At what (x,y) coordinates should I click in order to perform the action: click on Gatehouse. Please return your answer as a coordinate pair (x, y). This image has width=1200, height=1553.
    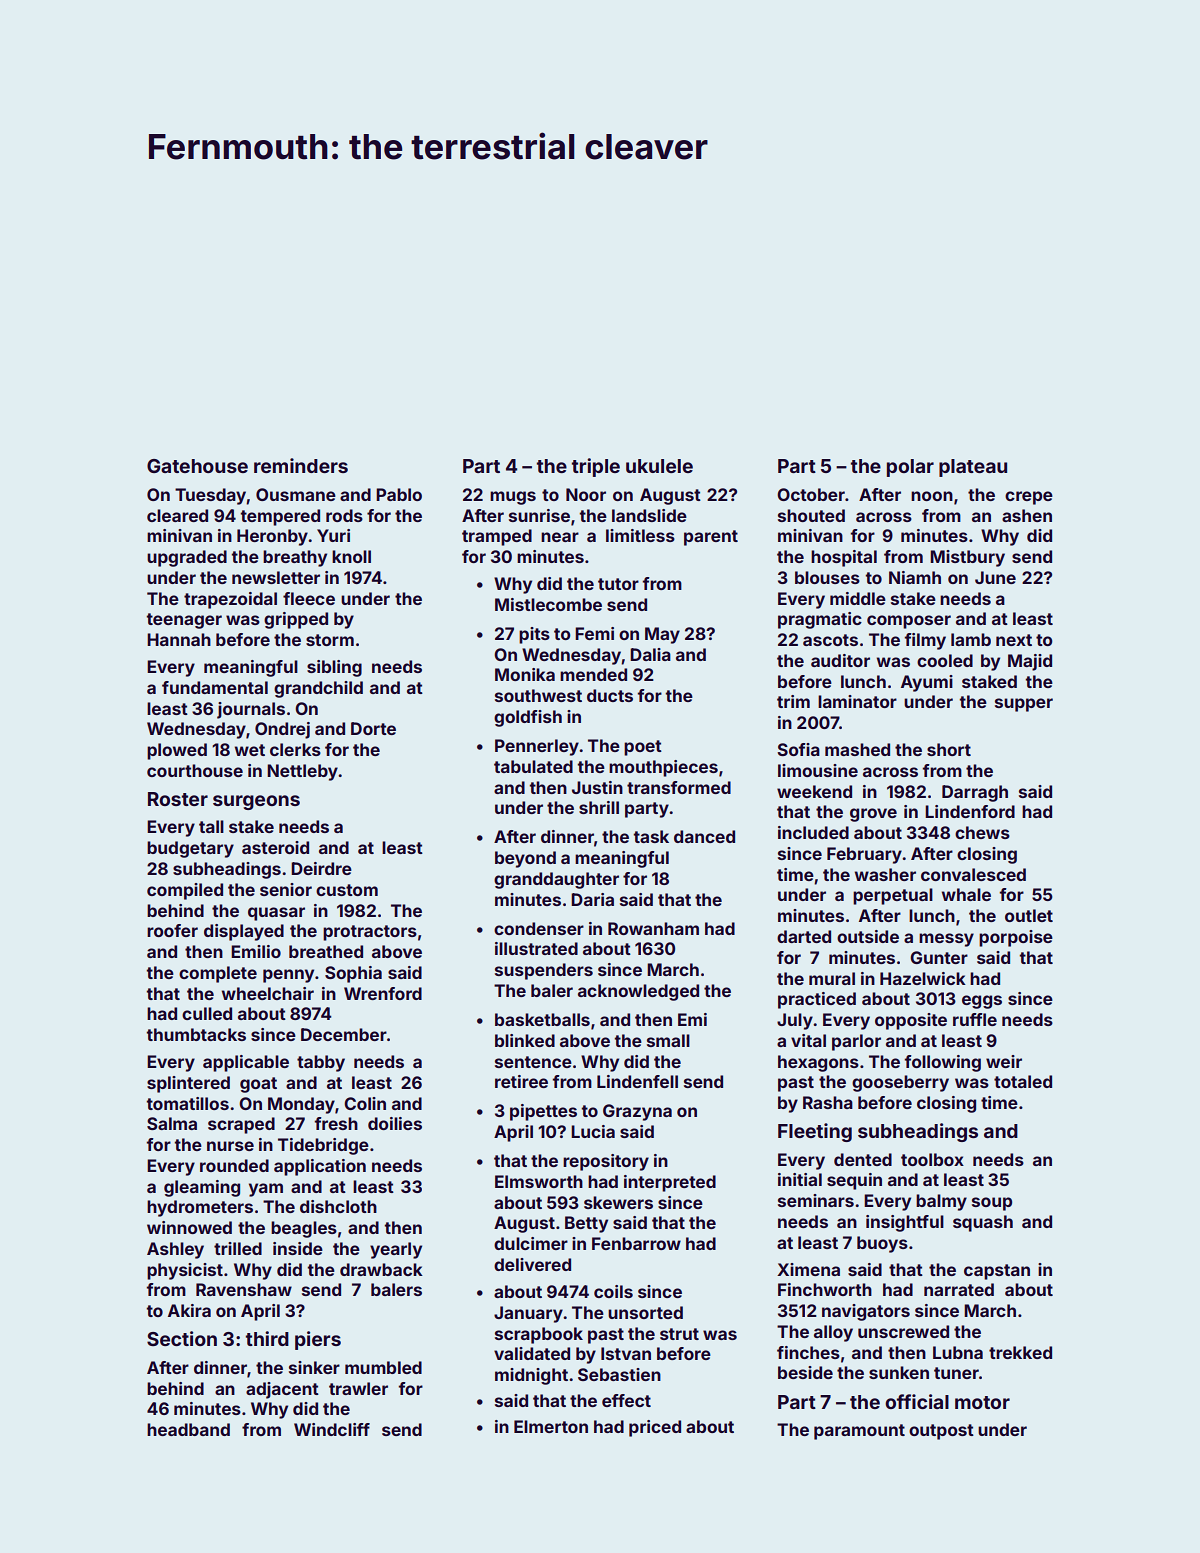
    Looking at the image, I should click on (197, 466).
